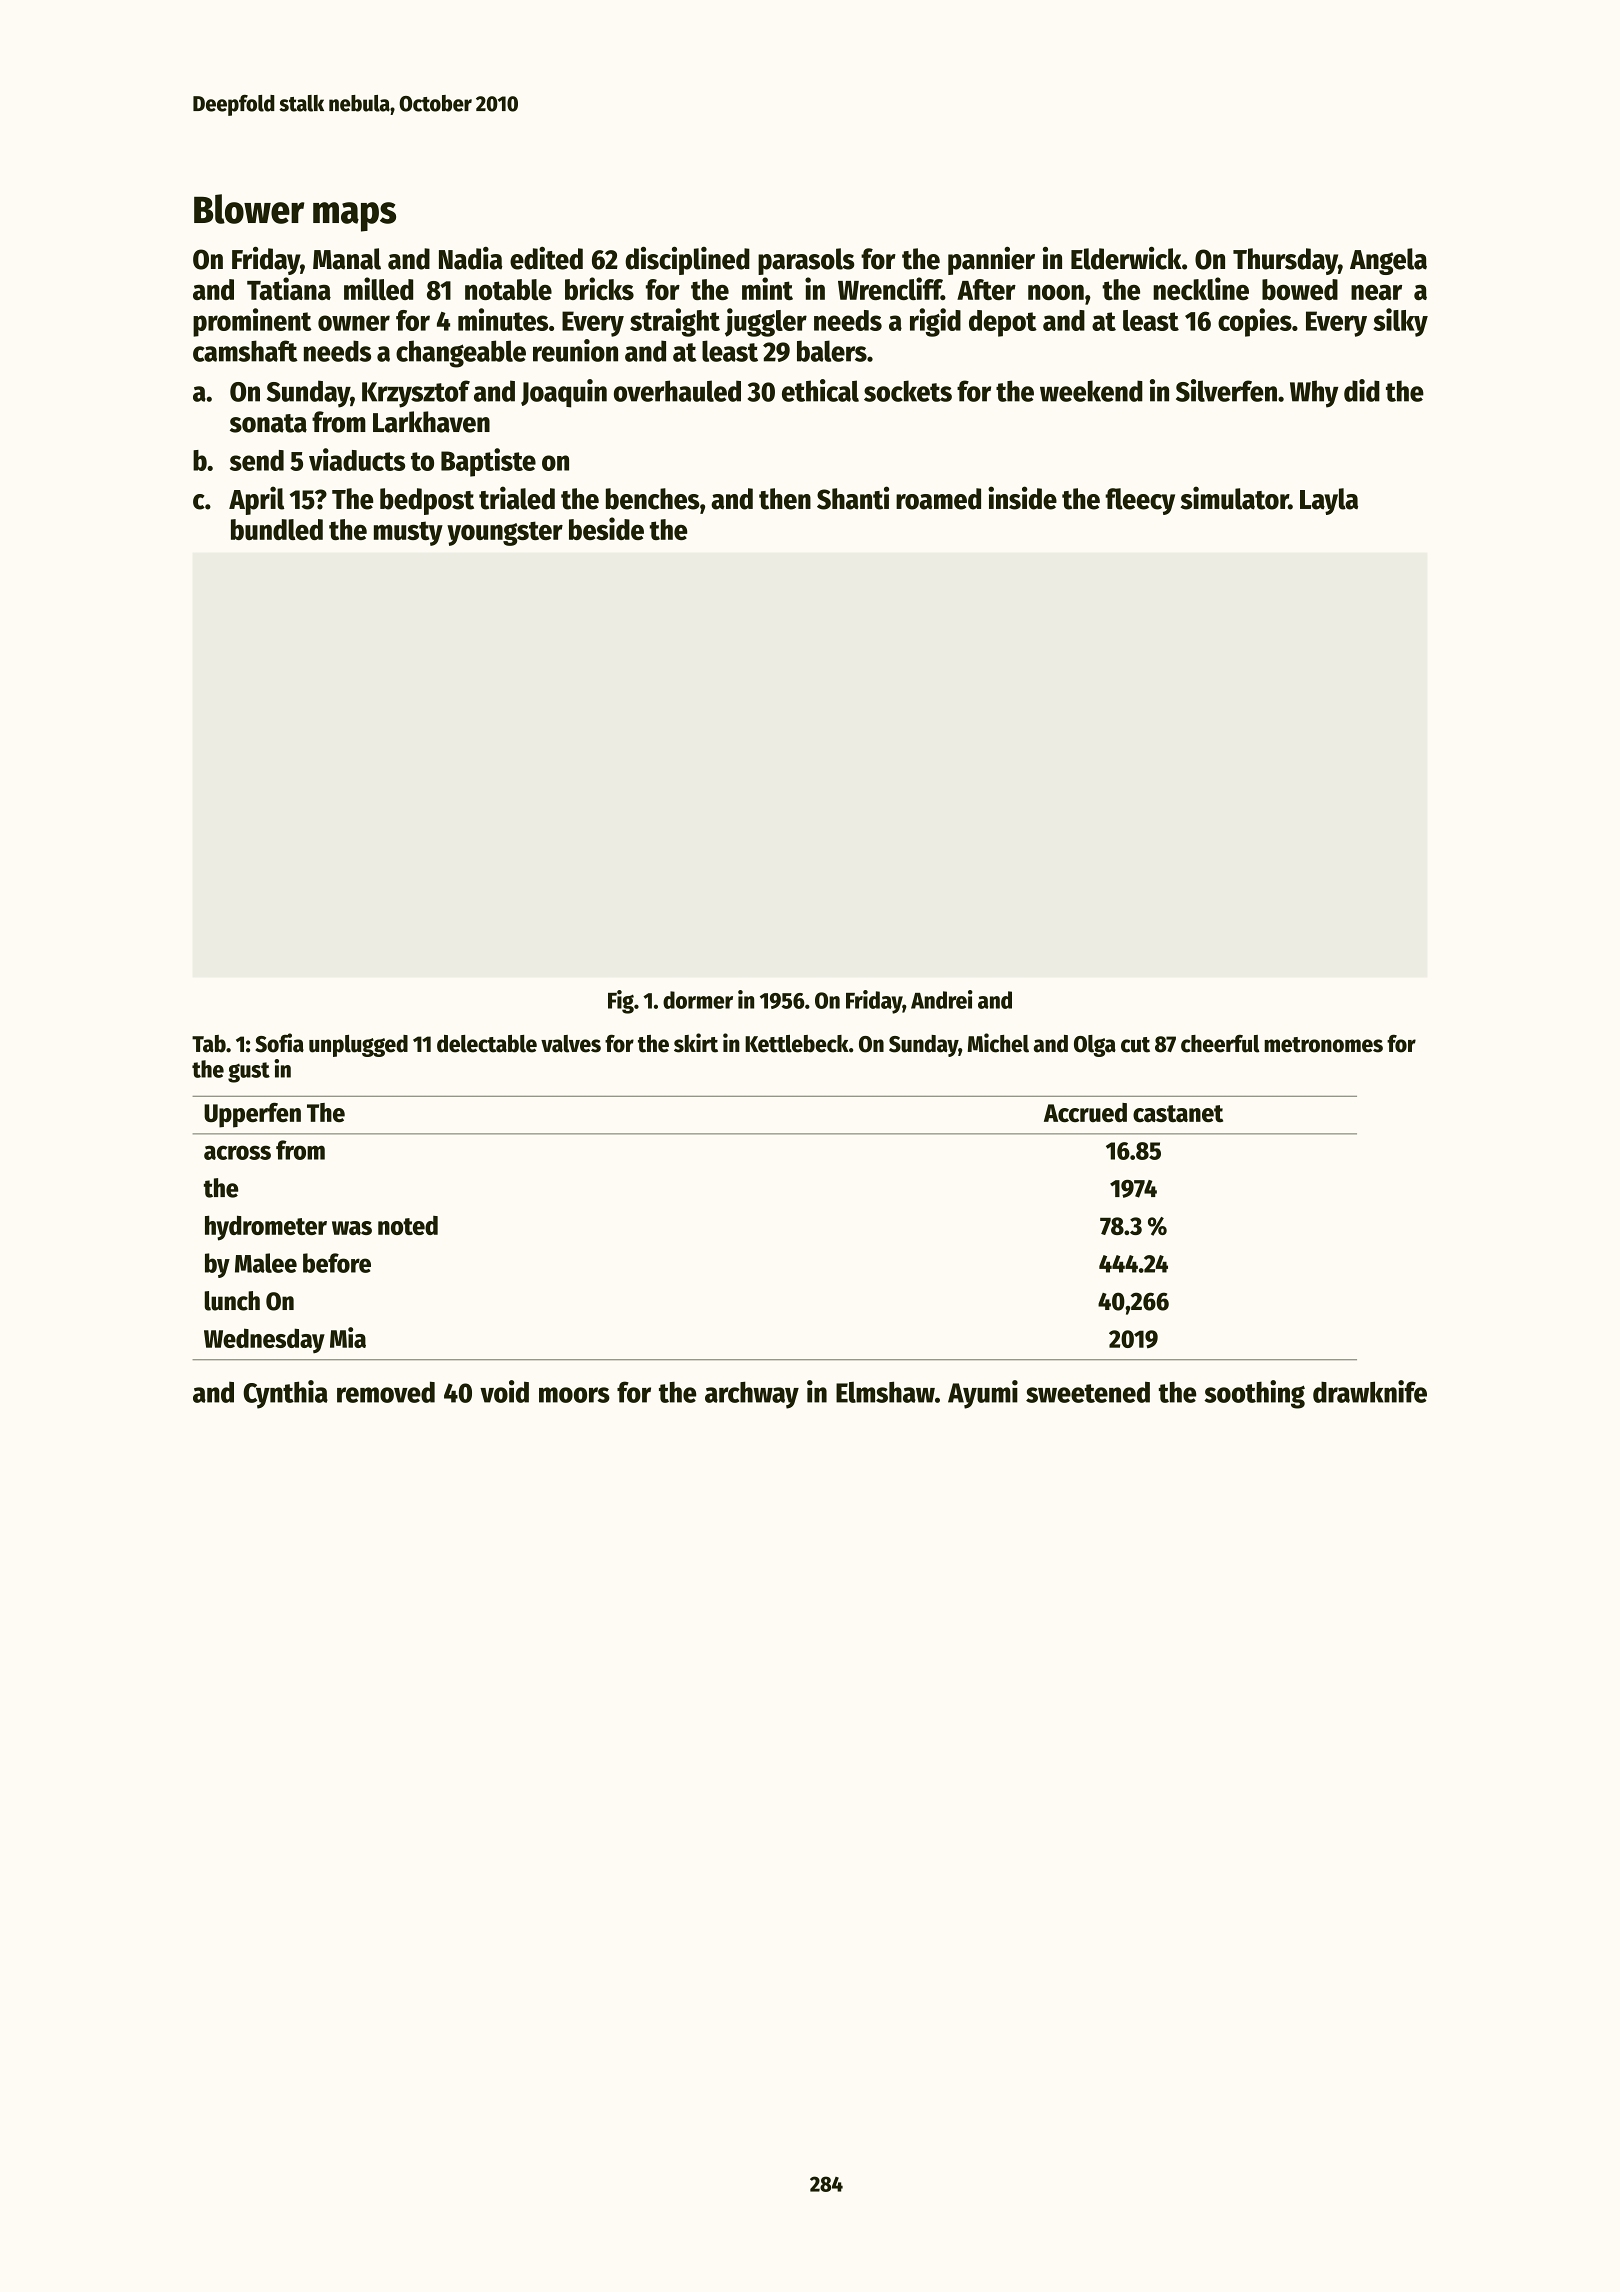 The image size is (1620, 2292). Describe the element at coordinates (991, 261) in the screenshot. I see `pannier` at that location.
